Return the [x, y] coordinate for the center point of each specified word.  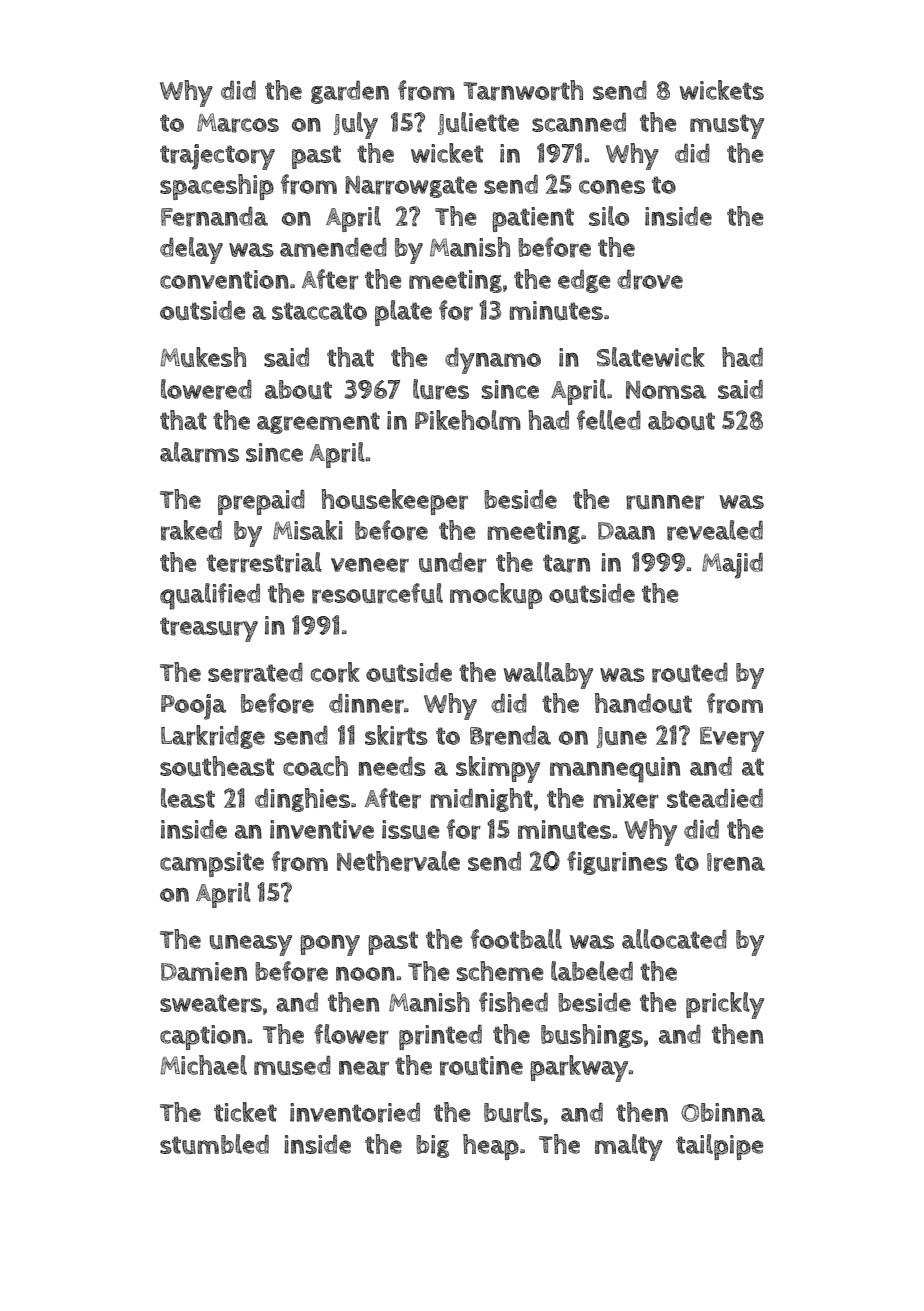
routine [481, 1066]
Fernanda [214, 217]
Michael [203, 1065]
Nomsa [666, 390]
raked [191, 530]
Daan [626, 531]
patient [533, 219]
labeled [592, 971]
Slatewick [651, 357]
